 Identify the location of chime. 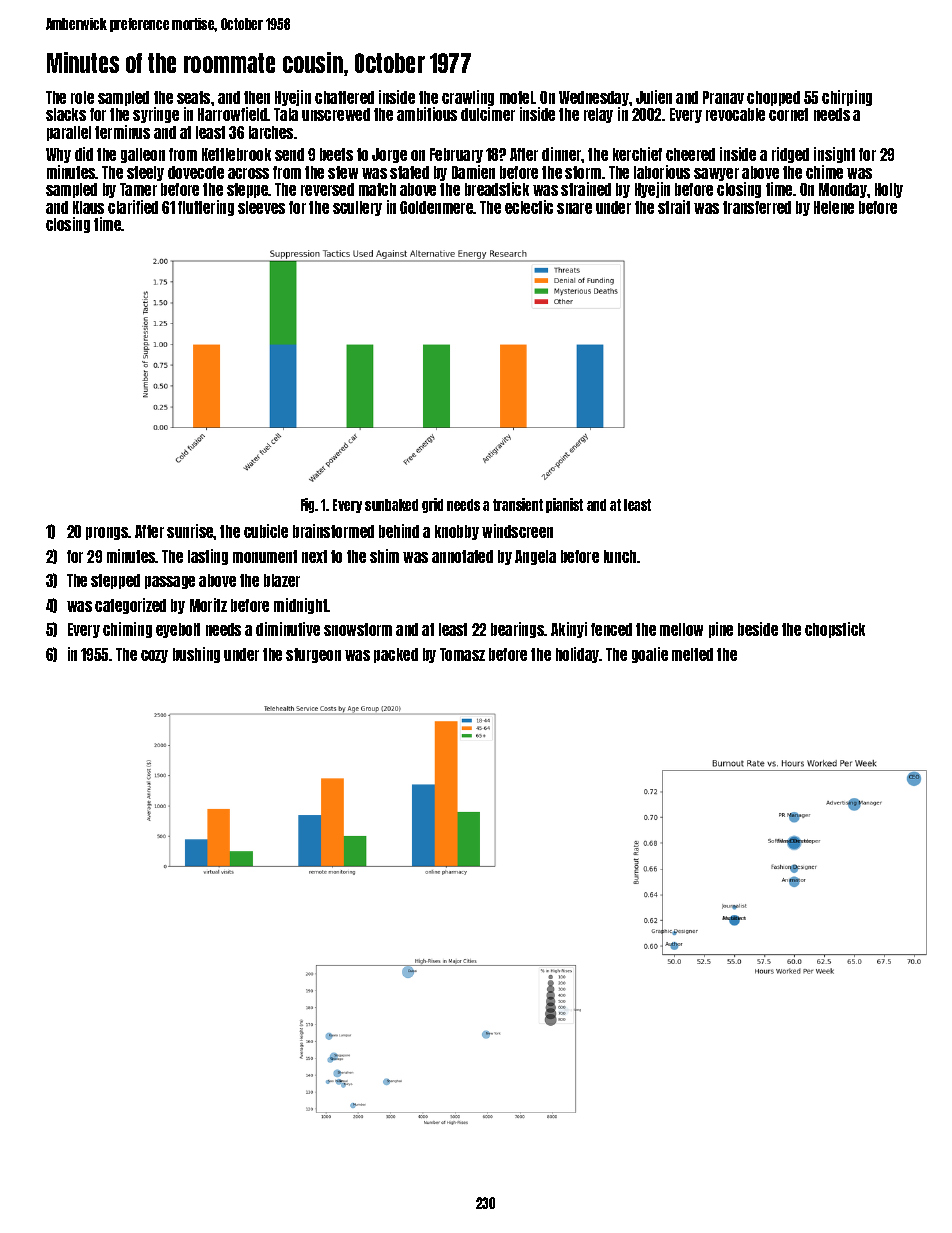
(824, 172).
